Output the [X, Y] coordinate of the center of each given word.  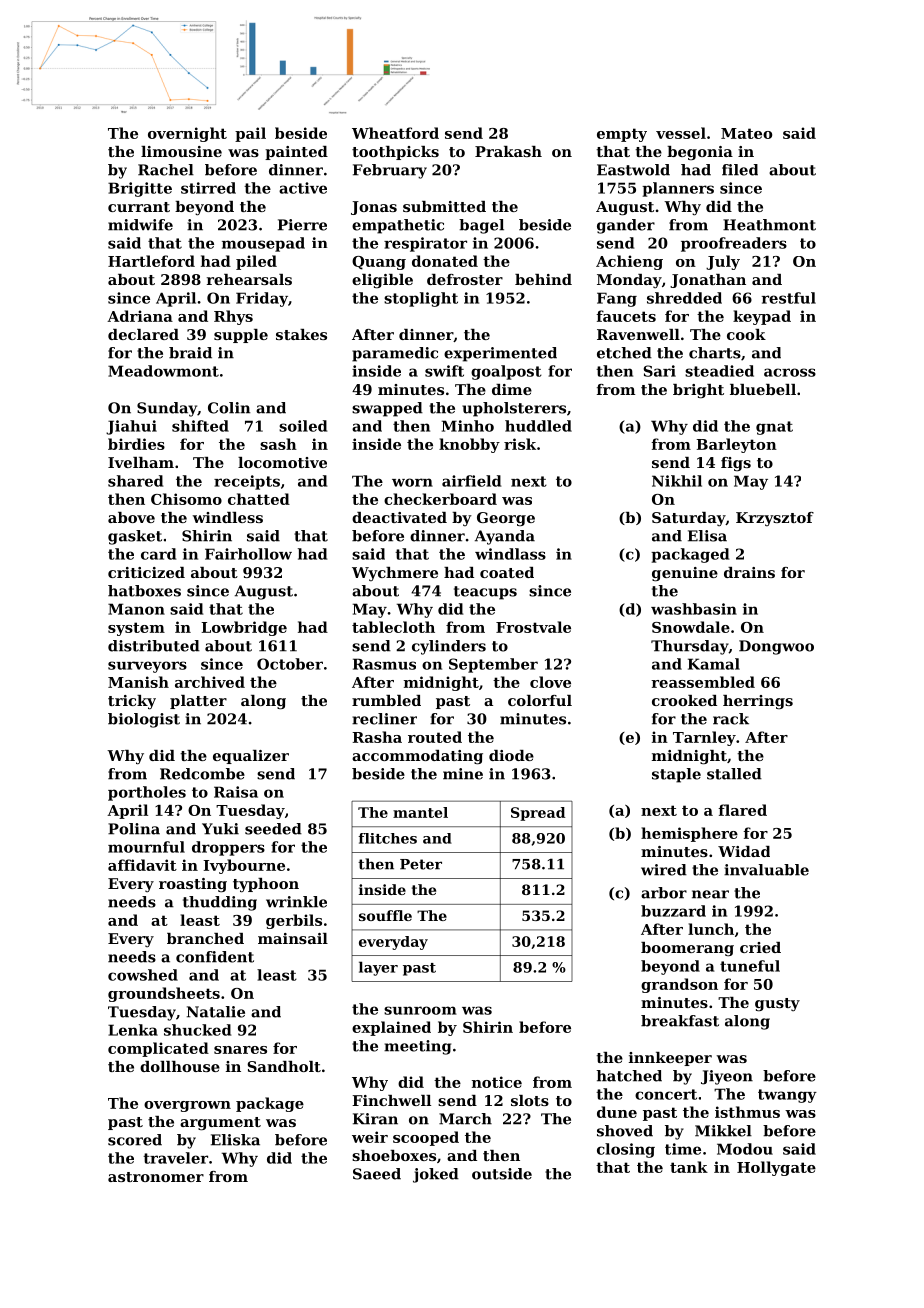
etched [624, 353]
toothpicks [395, 153]
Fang [617, 299]
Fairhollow [248, 554]
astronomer [156, 1177]
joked [436, 1175]
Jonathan [708, 281]
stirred [208, 188]
